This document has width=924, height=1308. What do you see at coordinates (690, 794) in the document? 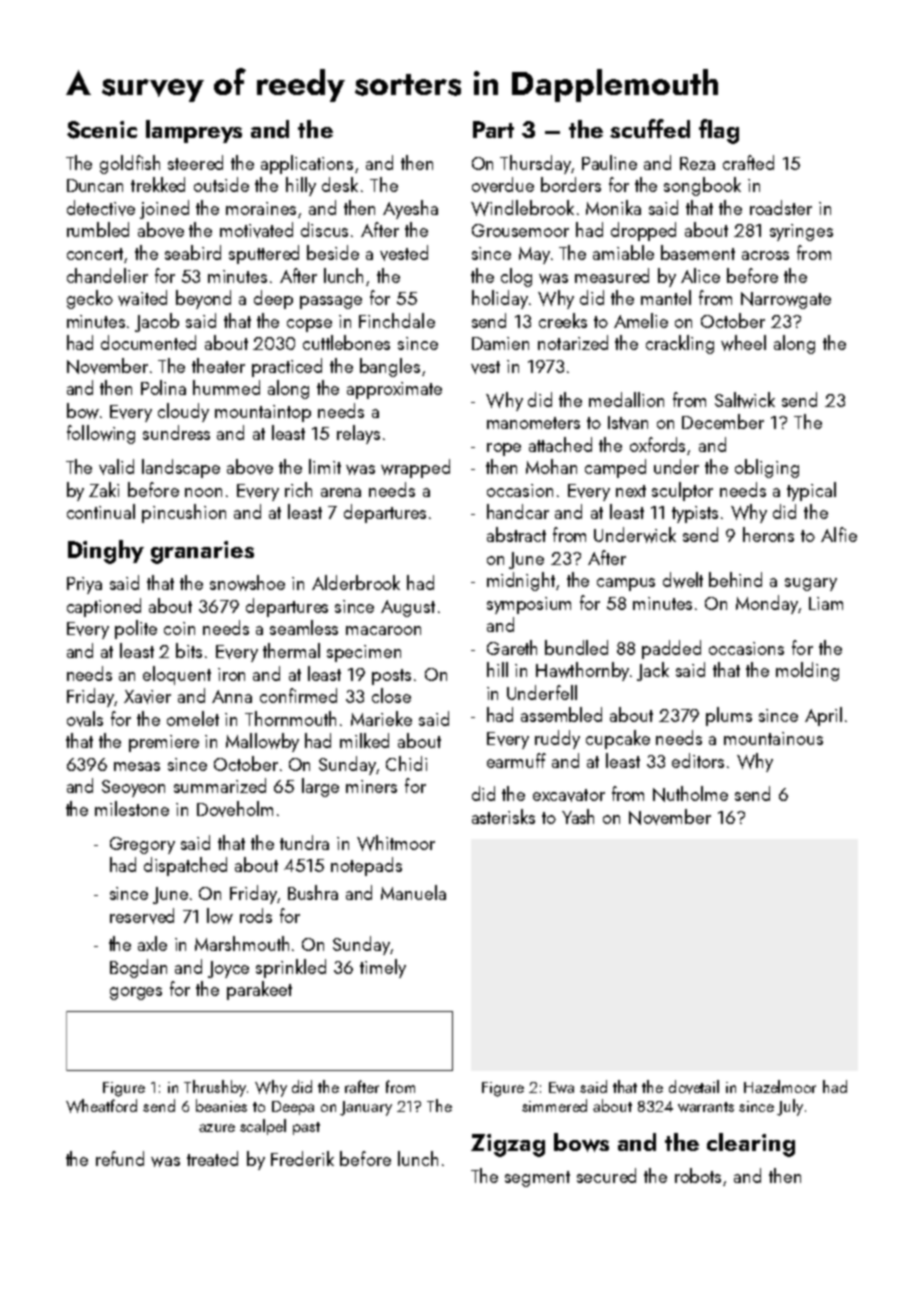
I see `Nutholme` at bounding box center [690, 794].
